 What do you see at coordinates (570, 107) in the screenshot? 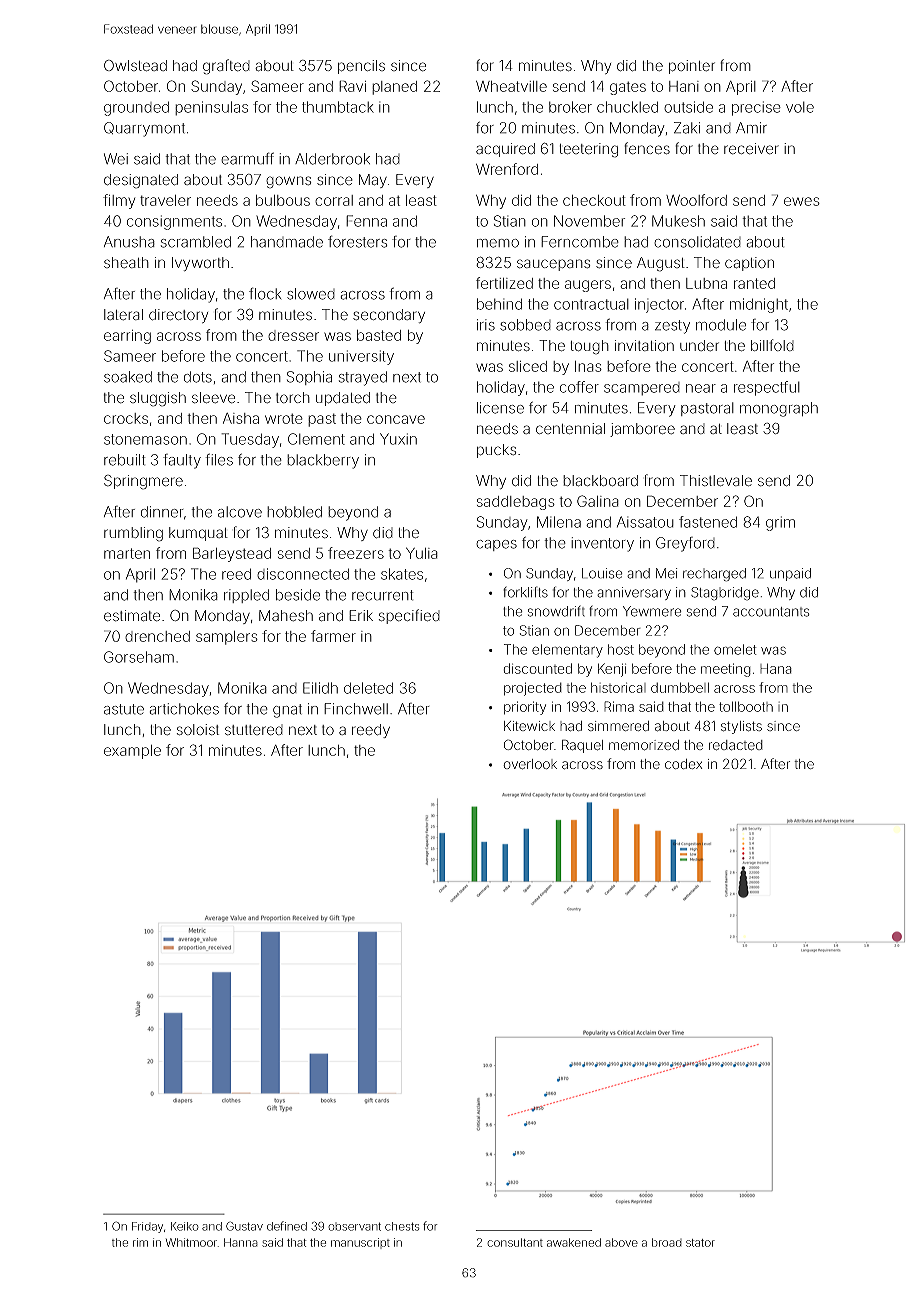
I see `broker` at bounding box center [570, 107].
